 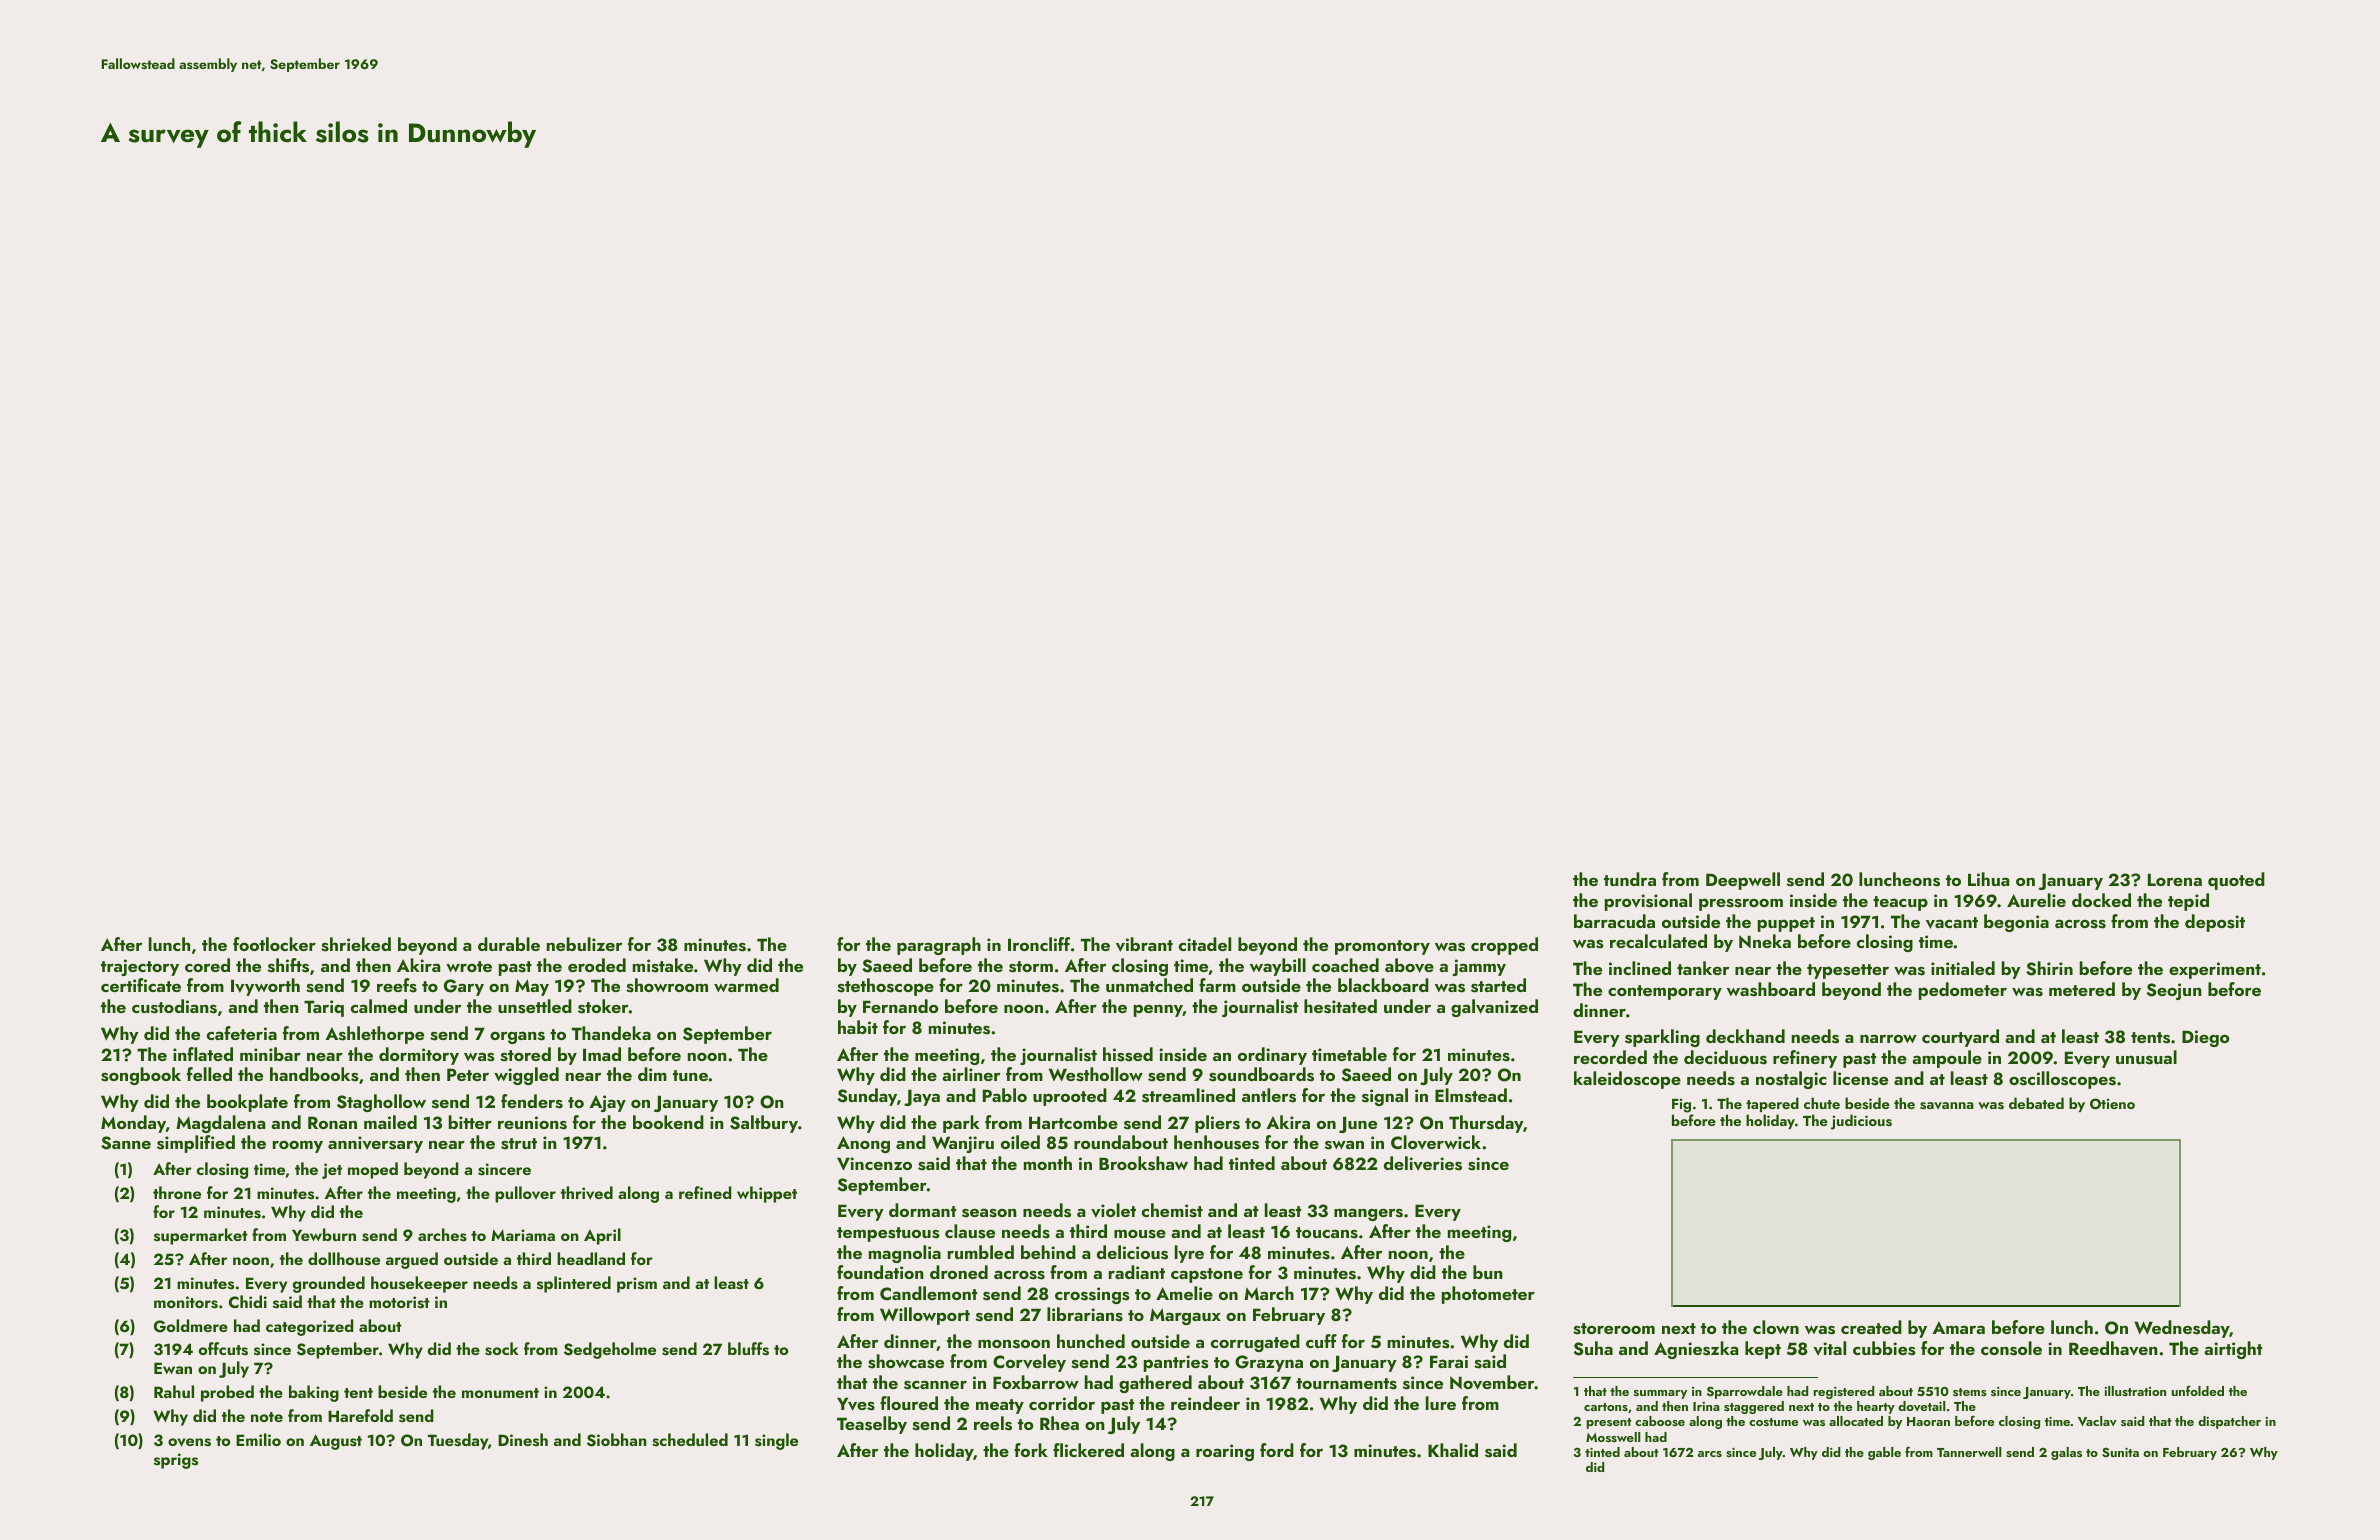 What do you see at coordinates (177, 1192) in the screenshot?
I see `throne` at bounding box center [177, 1192].
